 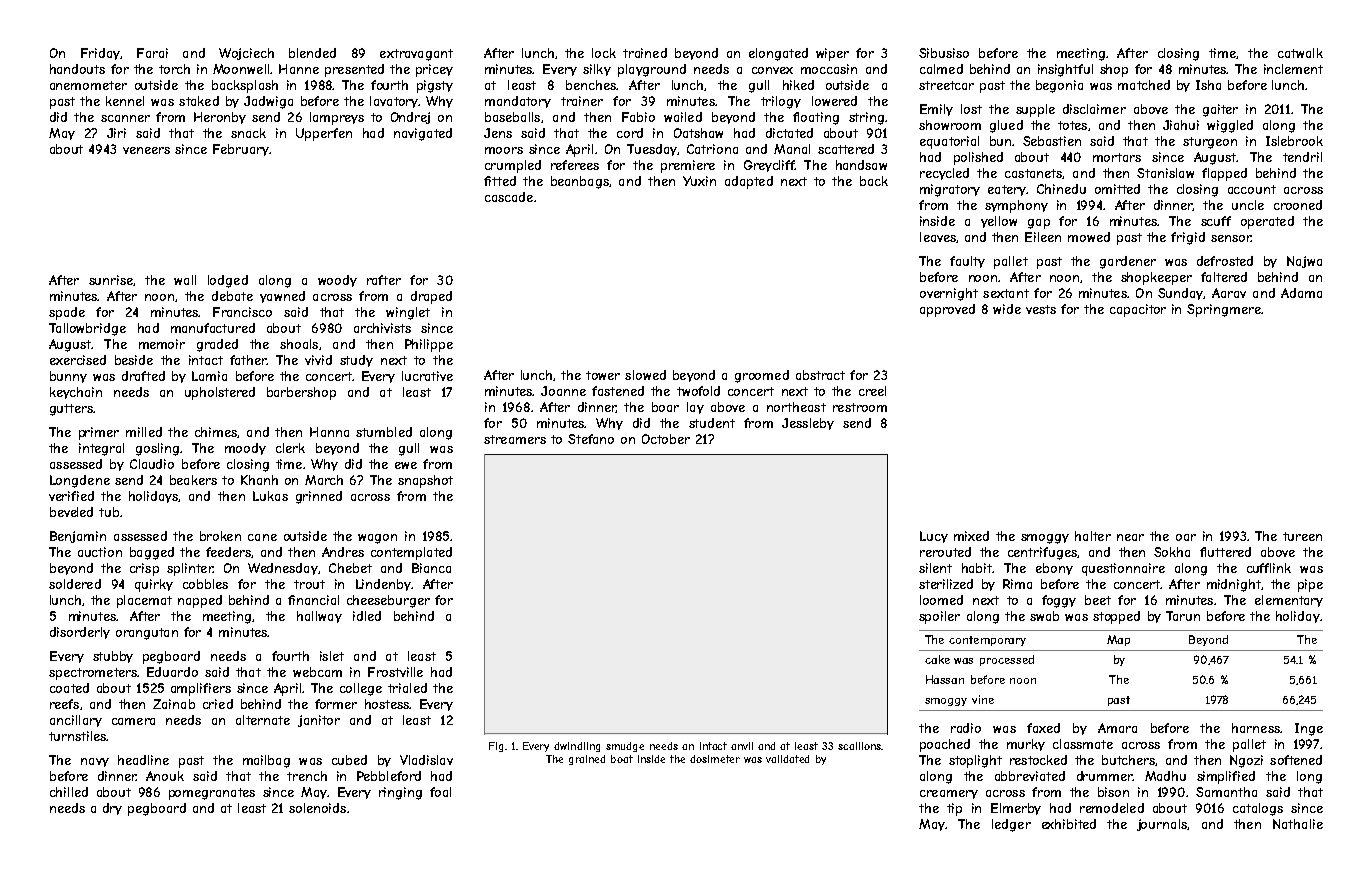 I want to click on Eduardo, so click(x=172, y=672).
